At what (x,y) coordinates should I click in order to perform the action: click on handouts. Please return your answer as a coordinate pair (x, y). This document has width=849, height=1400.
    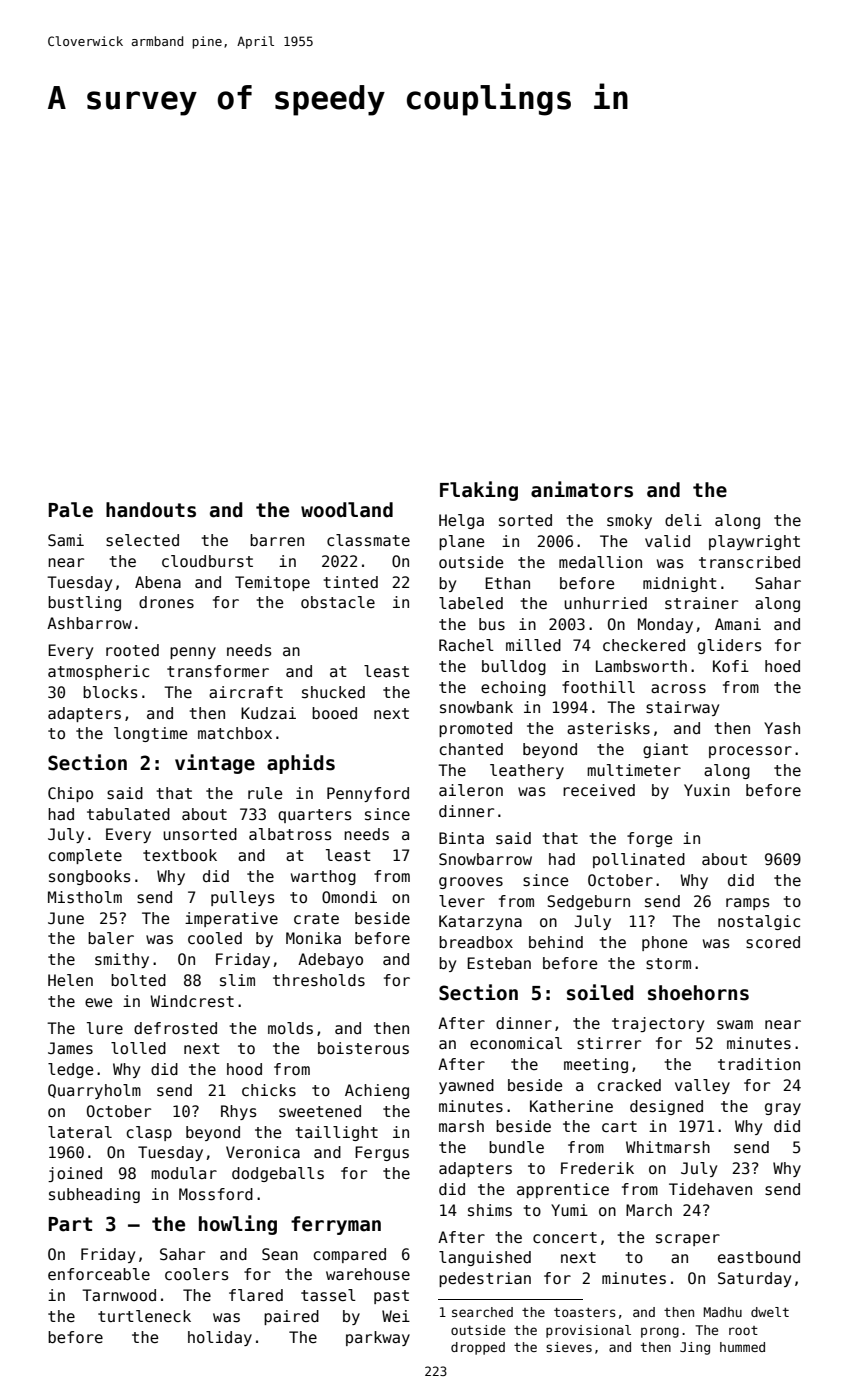
    Looking at the image, I should click on (151, 510).
